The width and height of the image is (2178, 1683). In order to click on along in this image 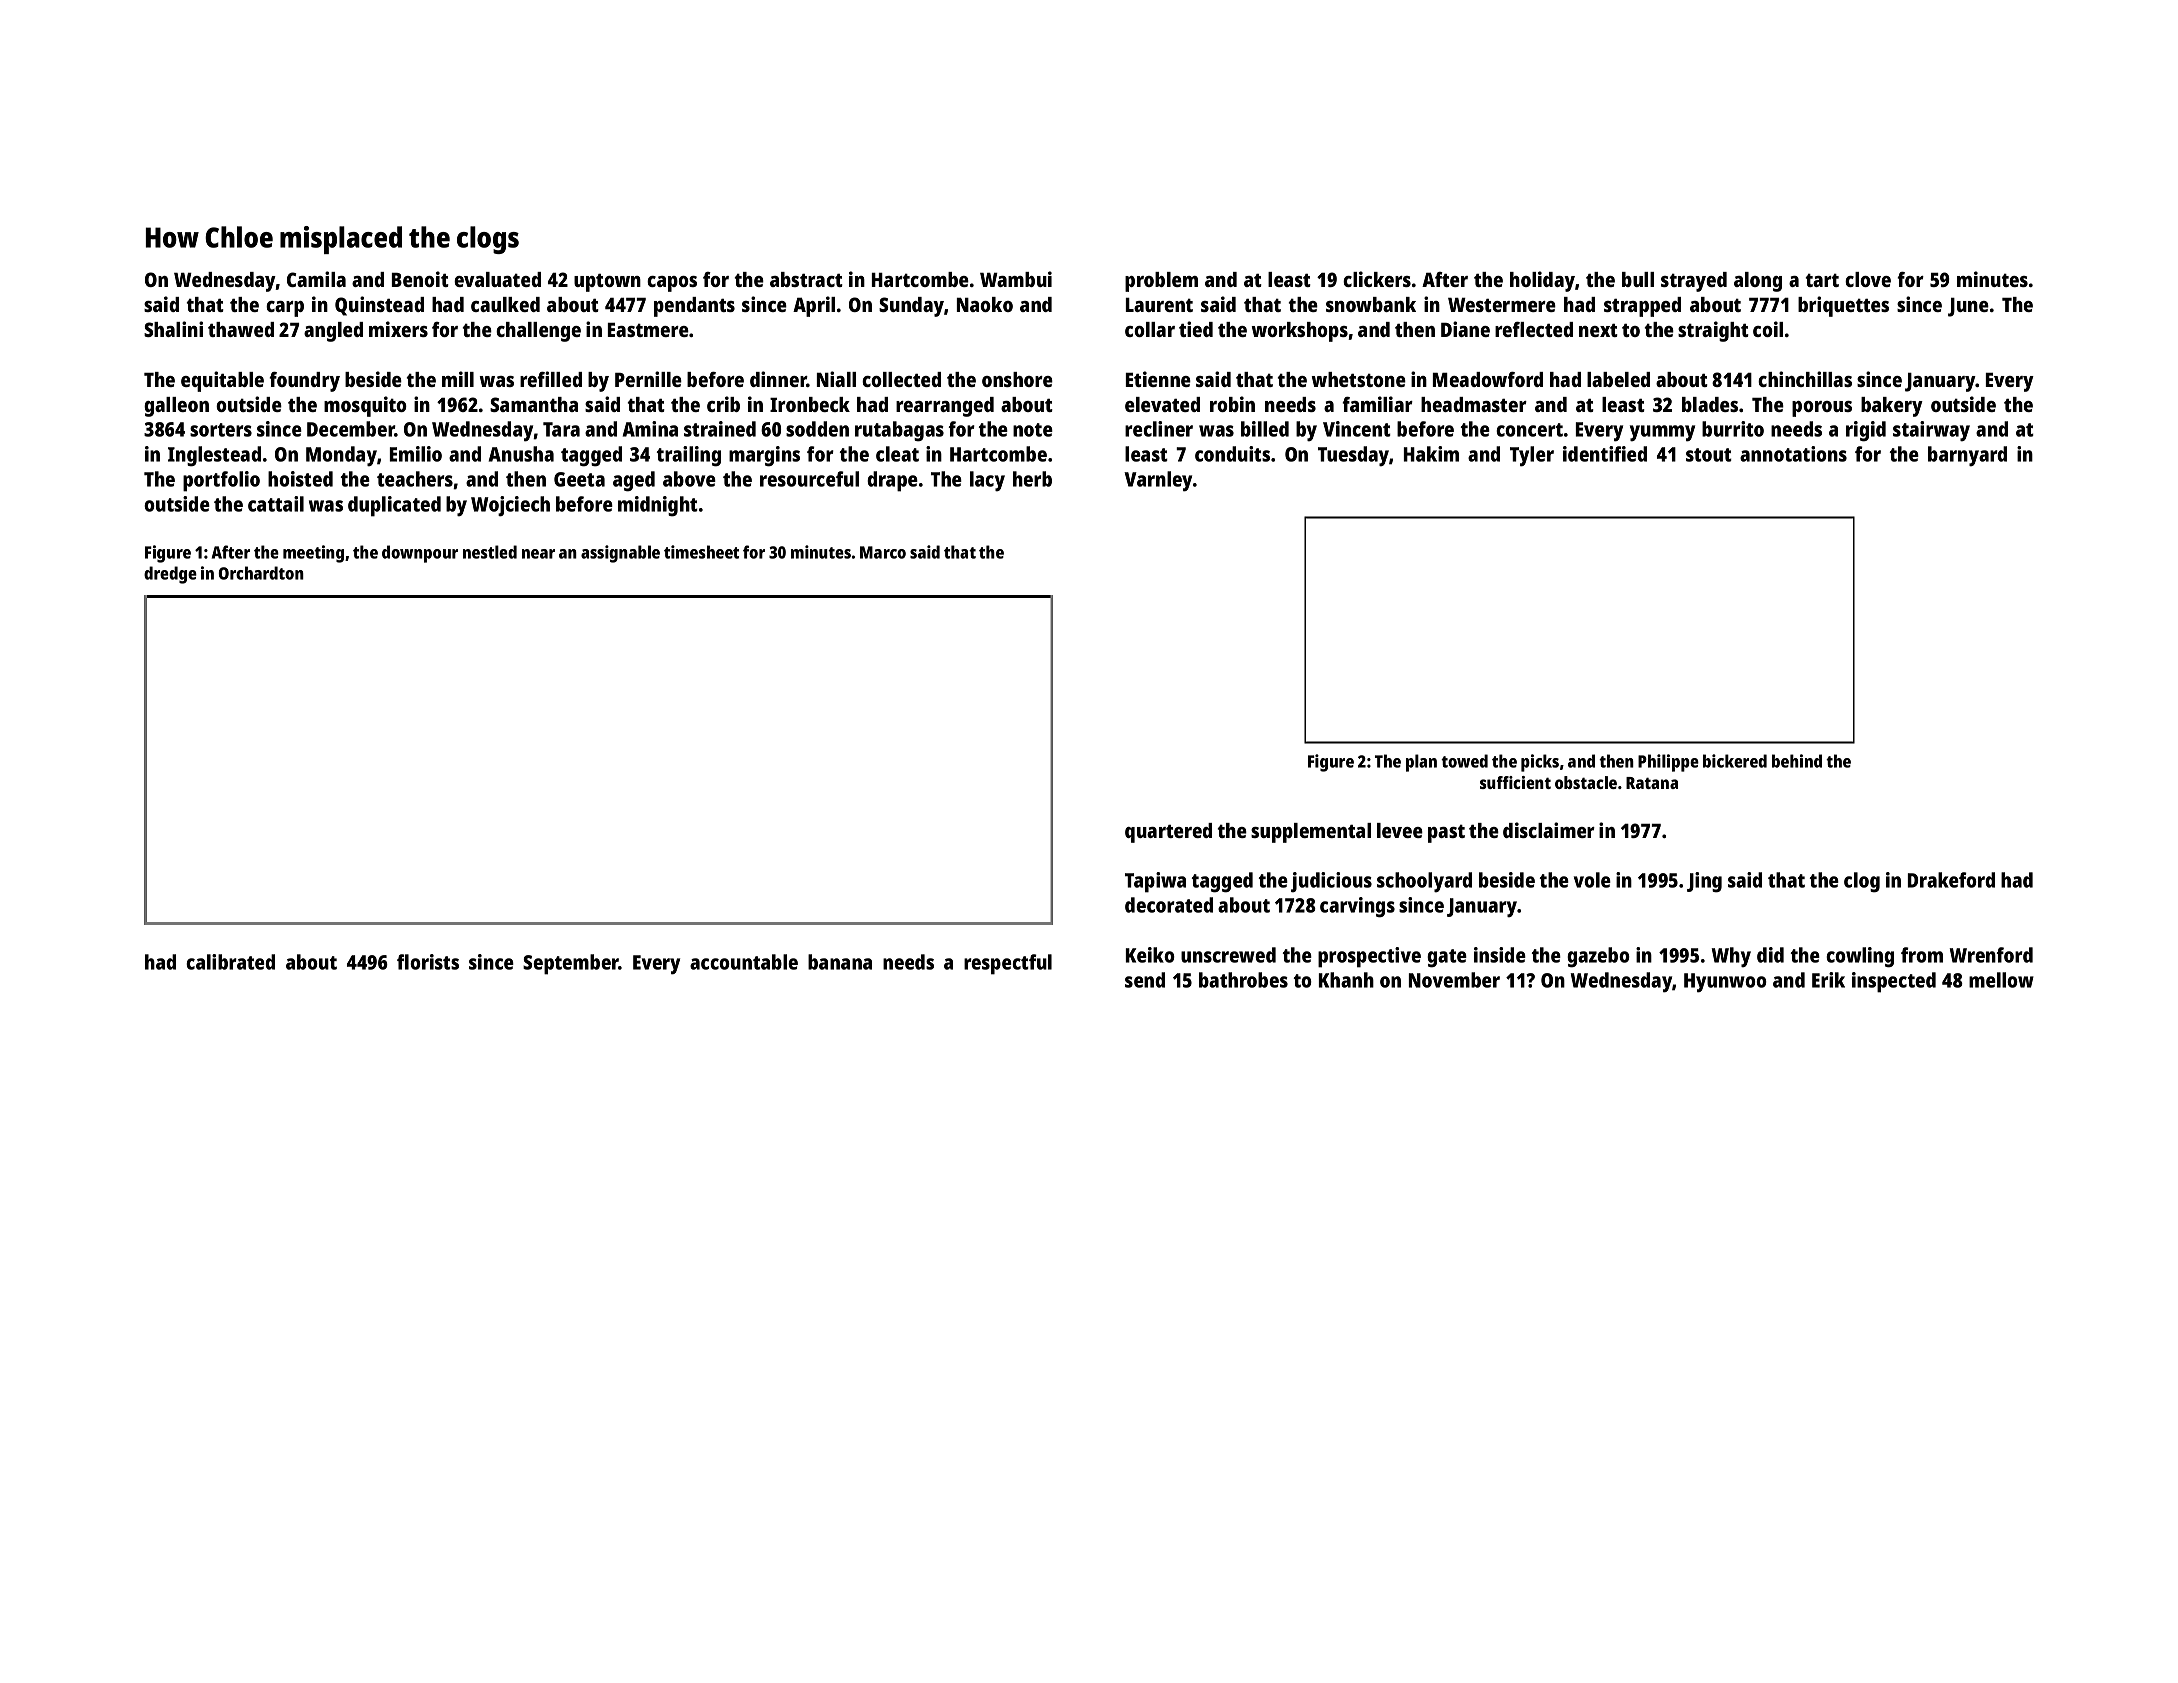, I will do `click(1758, 282)`.
